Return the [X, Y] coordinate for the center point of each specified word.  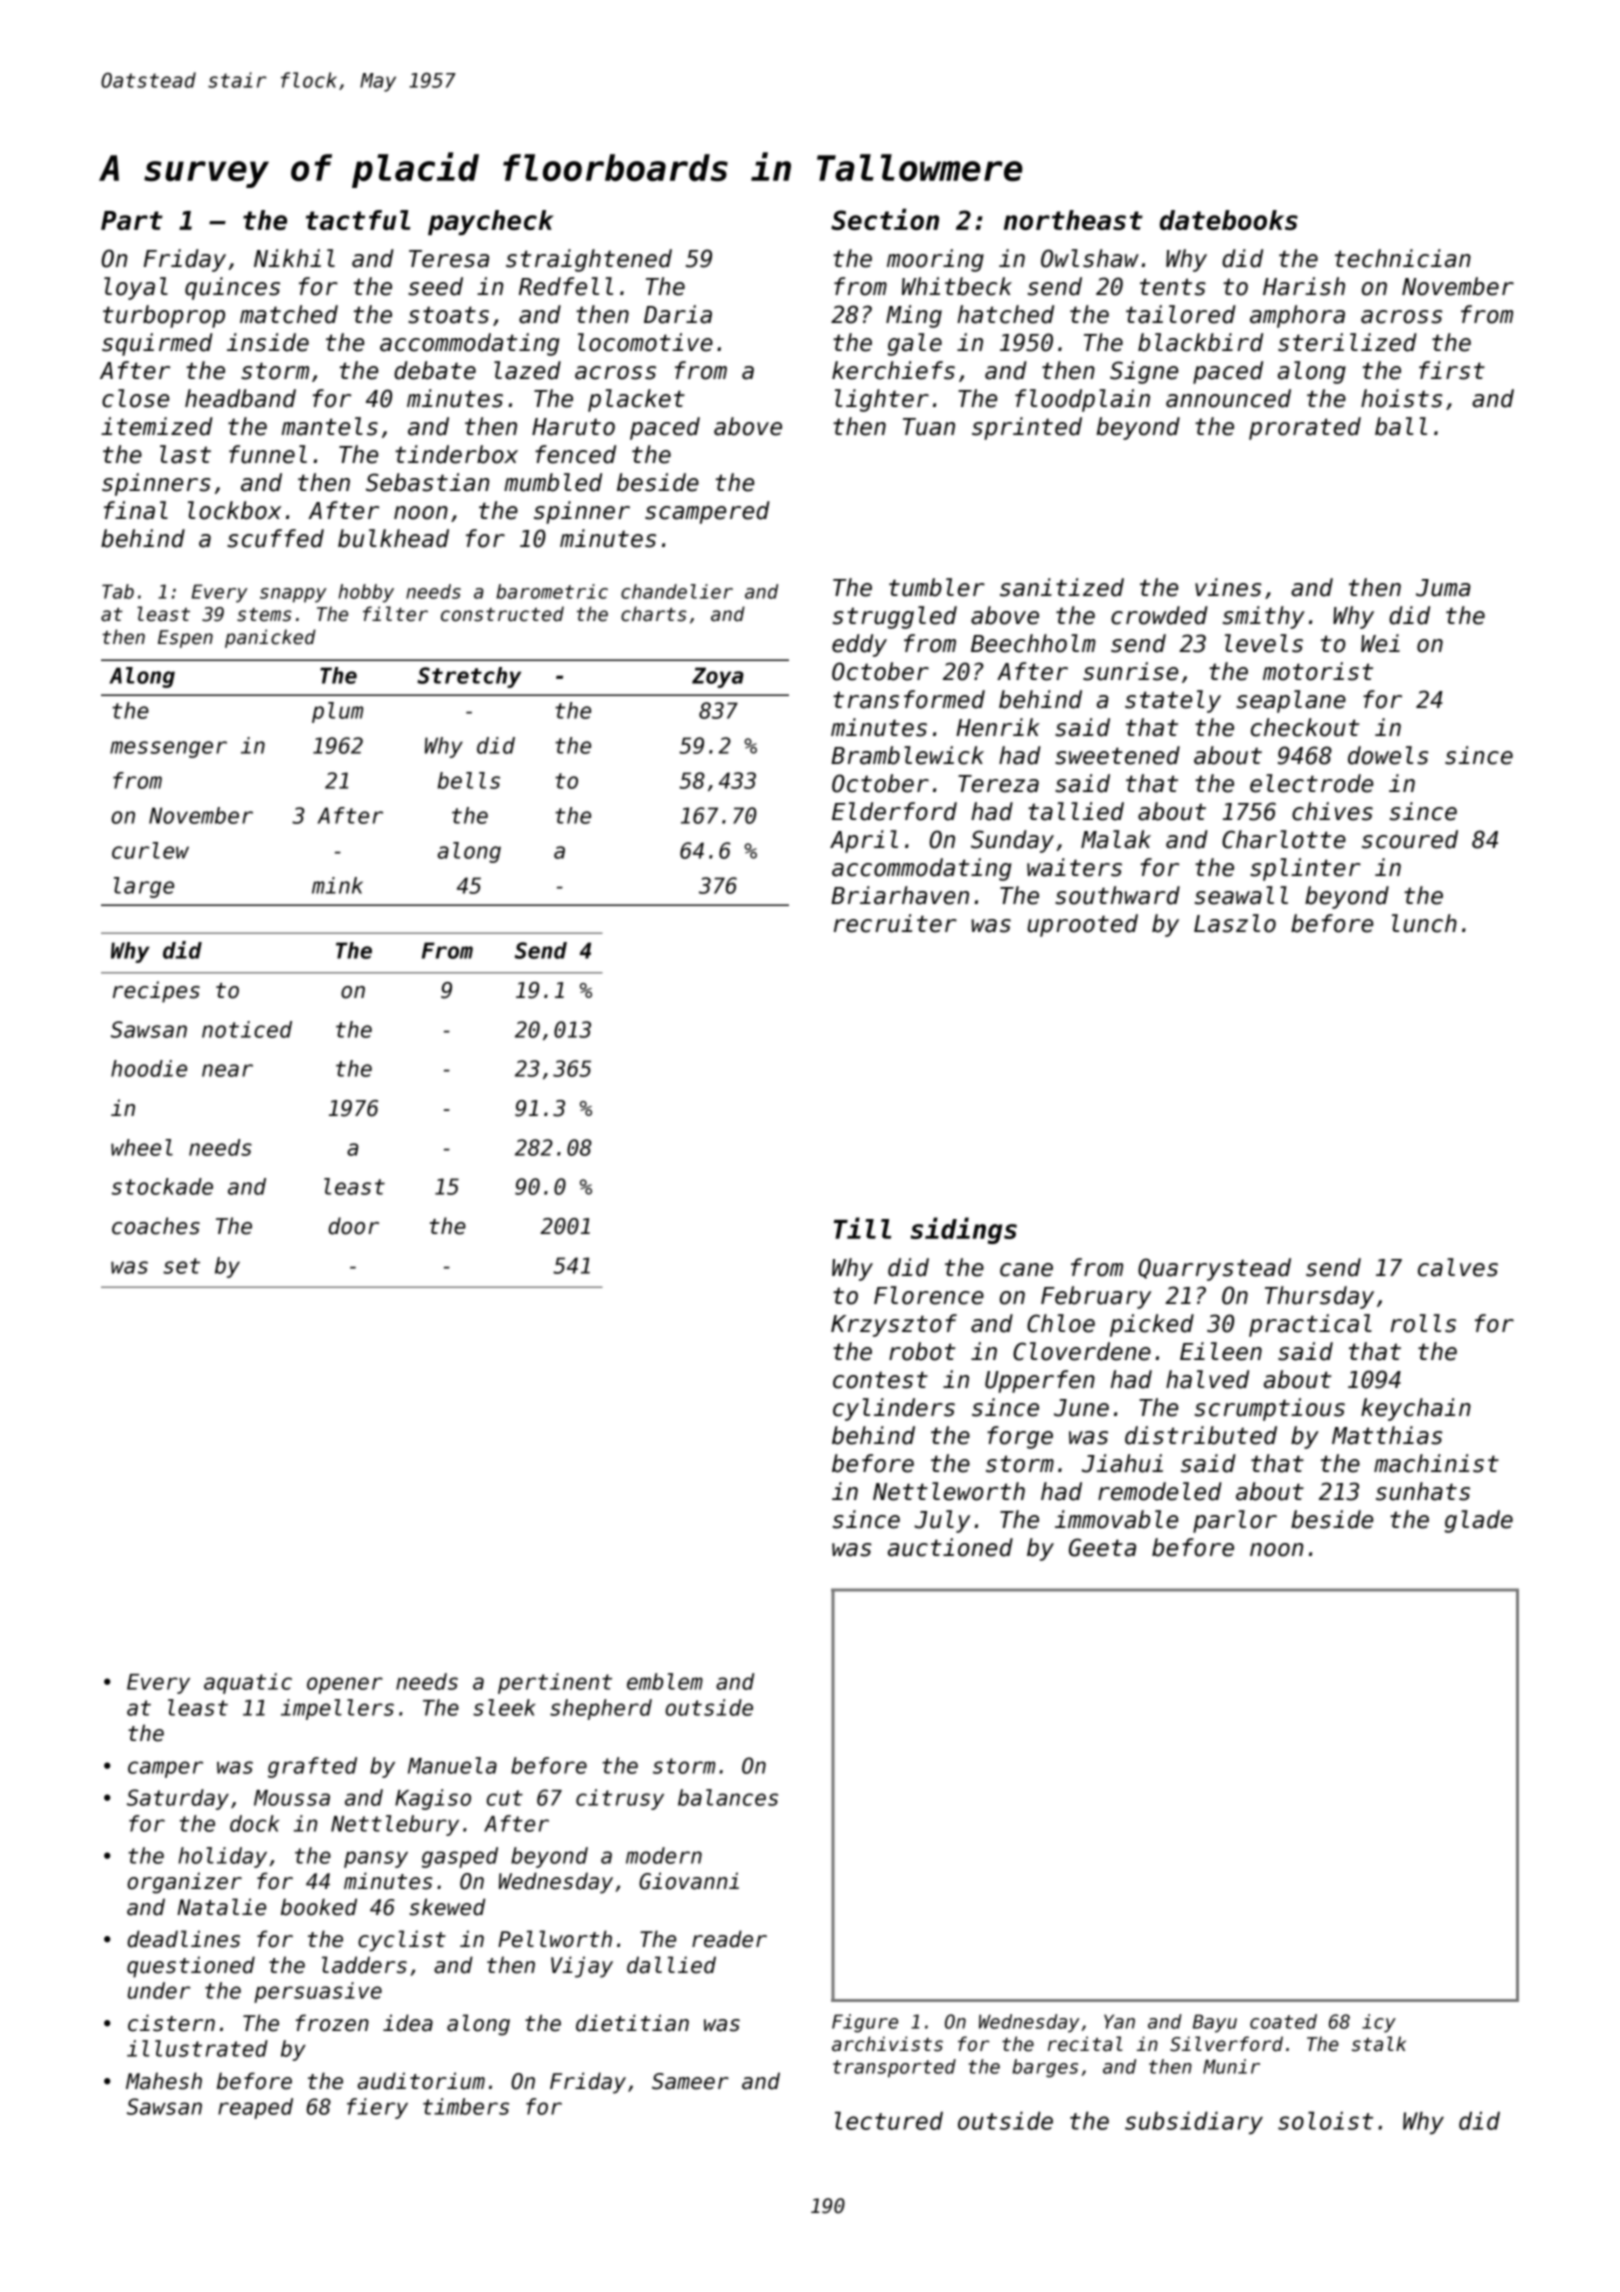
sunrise [1130, 671]
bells [469, 780]
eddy [859, 645]
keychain [1416, 1409]
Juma [1443, 588]
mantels [330, 426]
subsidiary [1194, 2123]
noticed [247, 1029]
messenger [168, 749]
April [864, 841]
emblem [665, 1681]
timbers [466, 2106]
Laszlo [1235, 923]
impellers [337, 1709]
